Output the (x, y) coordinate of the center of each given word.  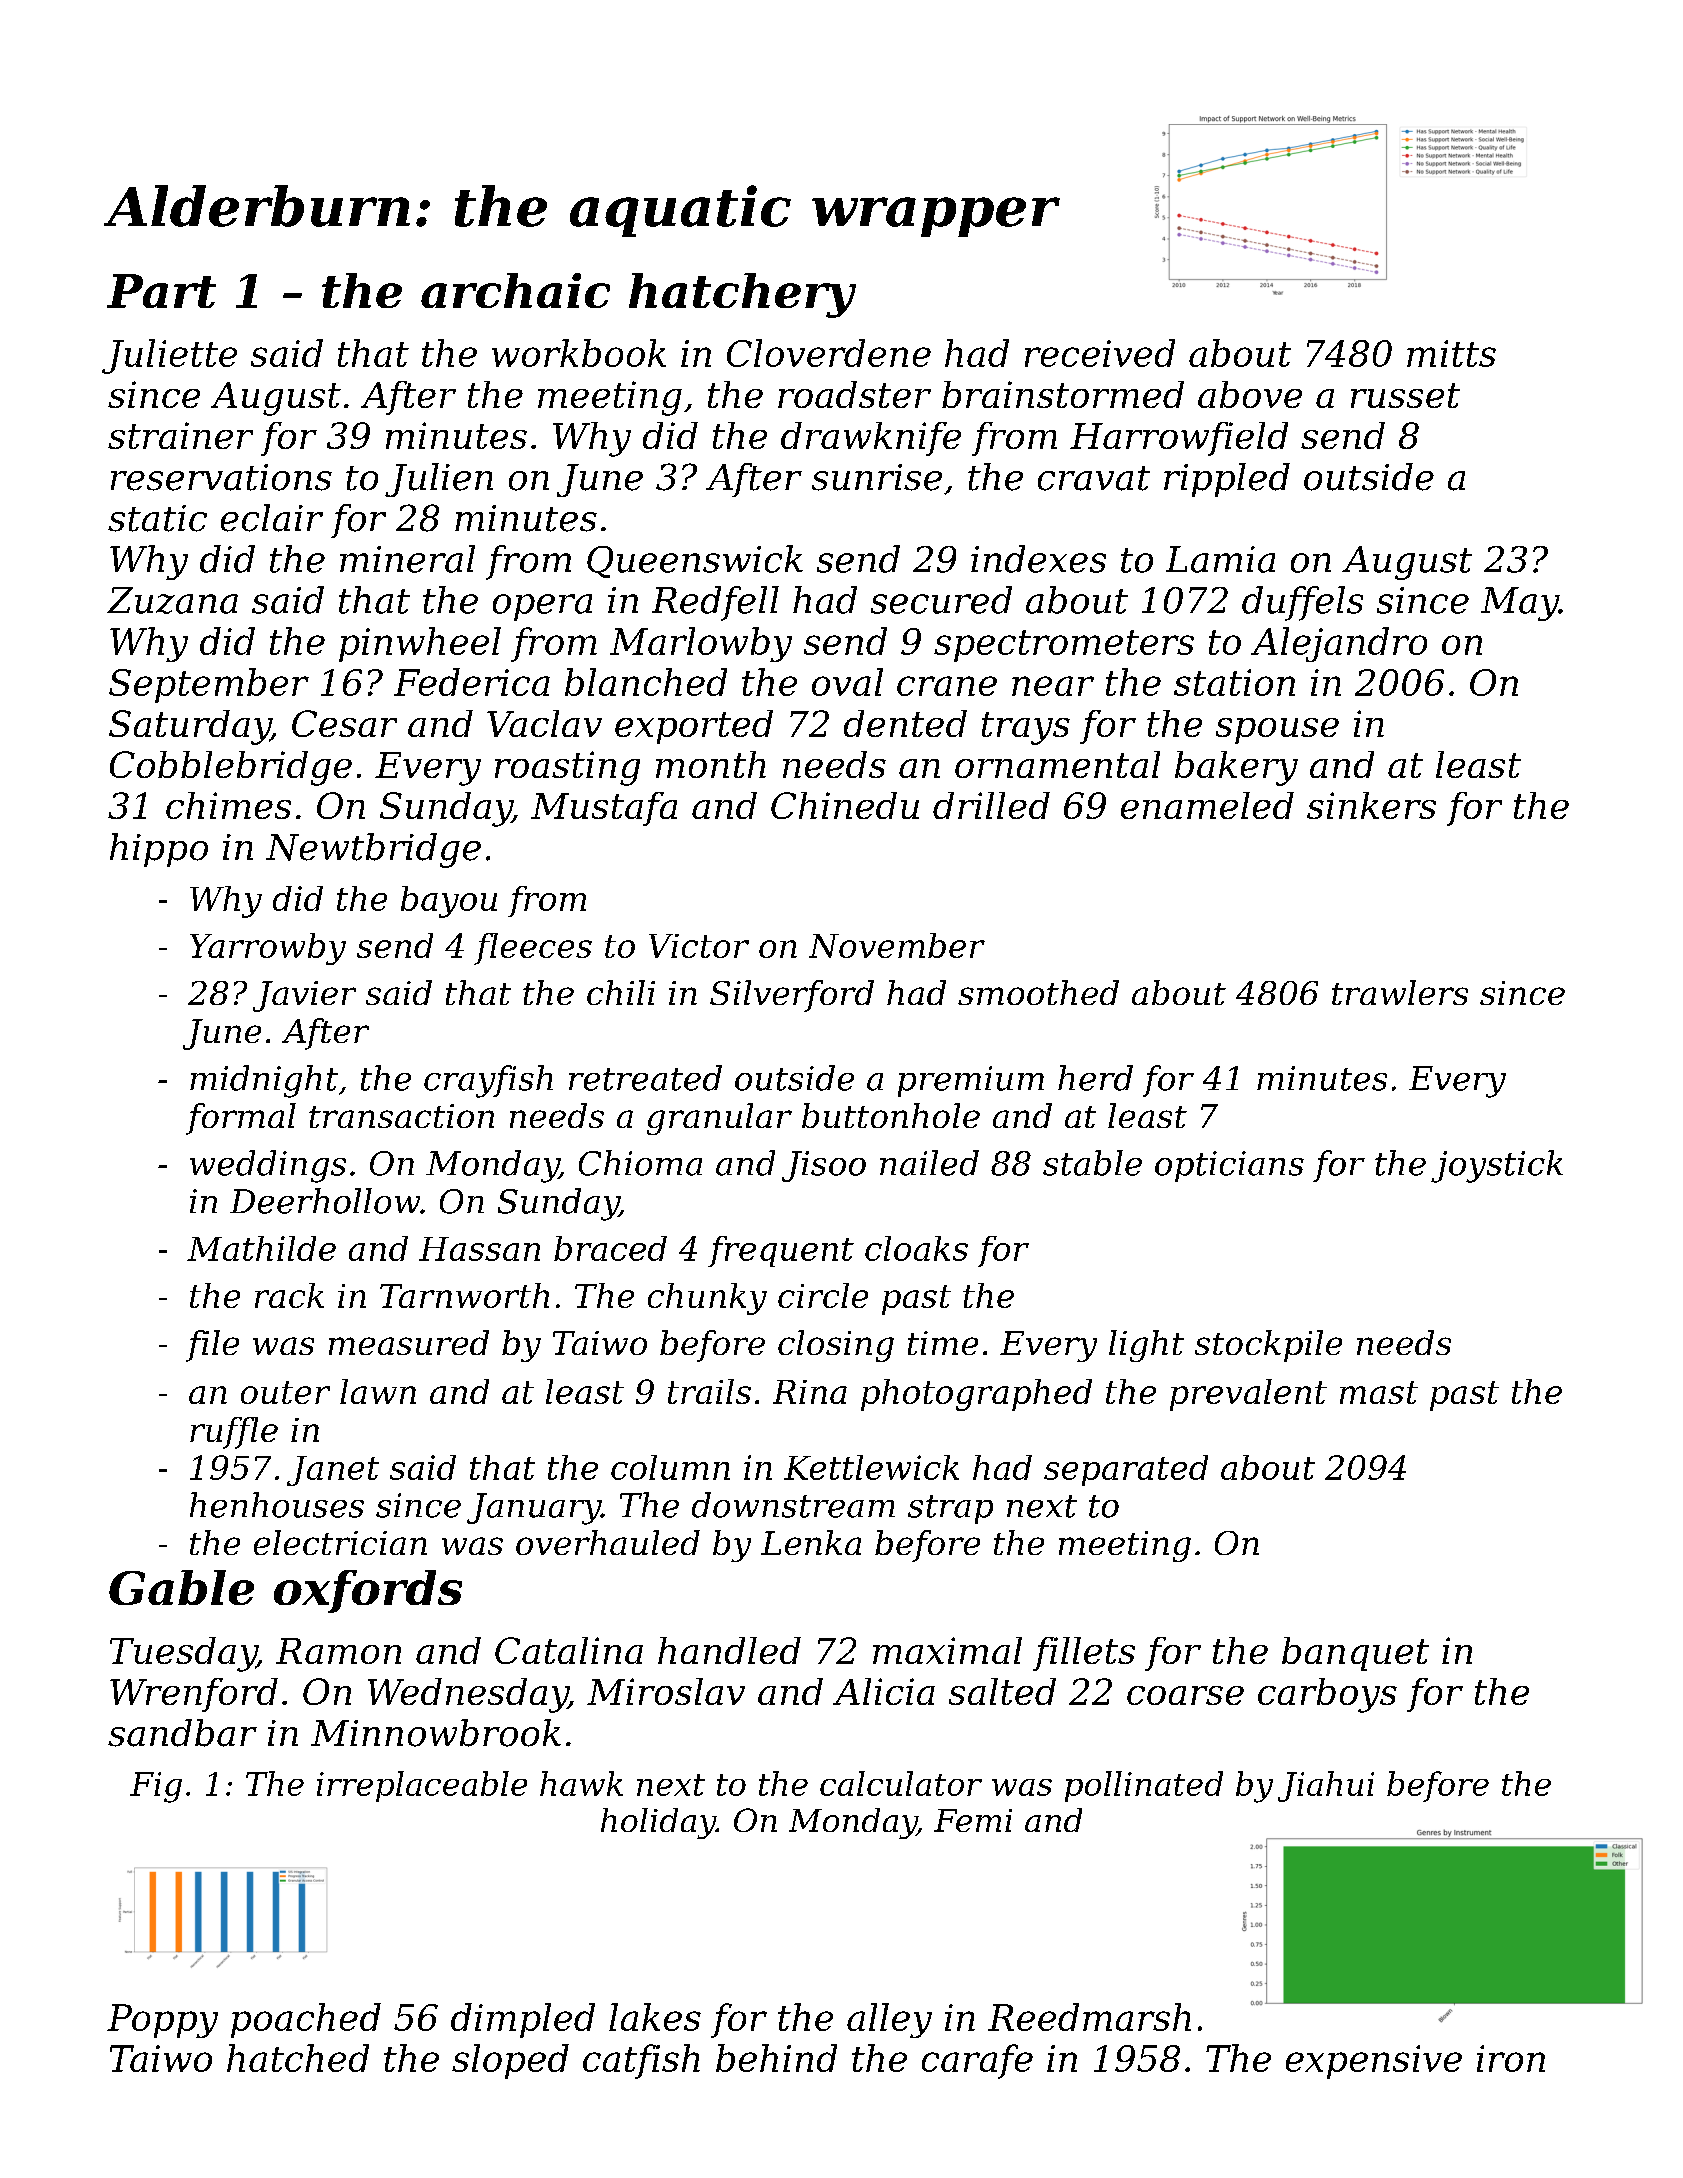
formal (241, 1119)
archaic (515, 290)
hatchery (742, 295)
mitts (1451, 353)
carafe (977, 2061)
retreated (645, 1078)
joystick (1497, 1166)
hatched (298, 2058)
